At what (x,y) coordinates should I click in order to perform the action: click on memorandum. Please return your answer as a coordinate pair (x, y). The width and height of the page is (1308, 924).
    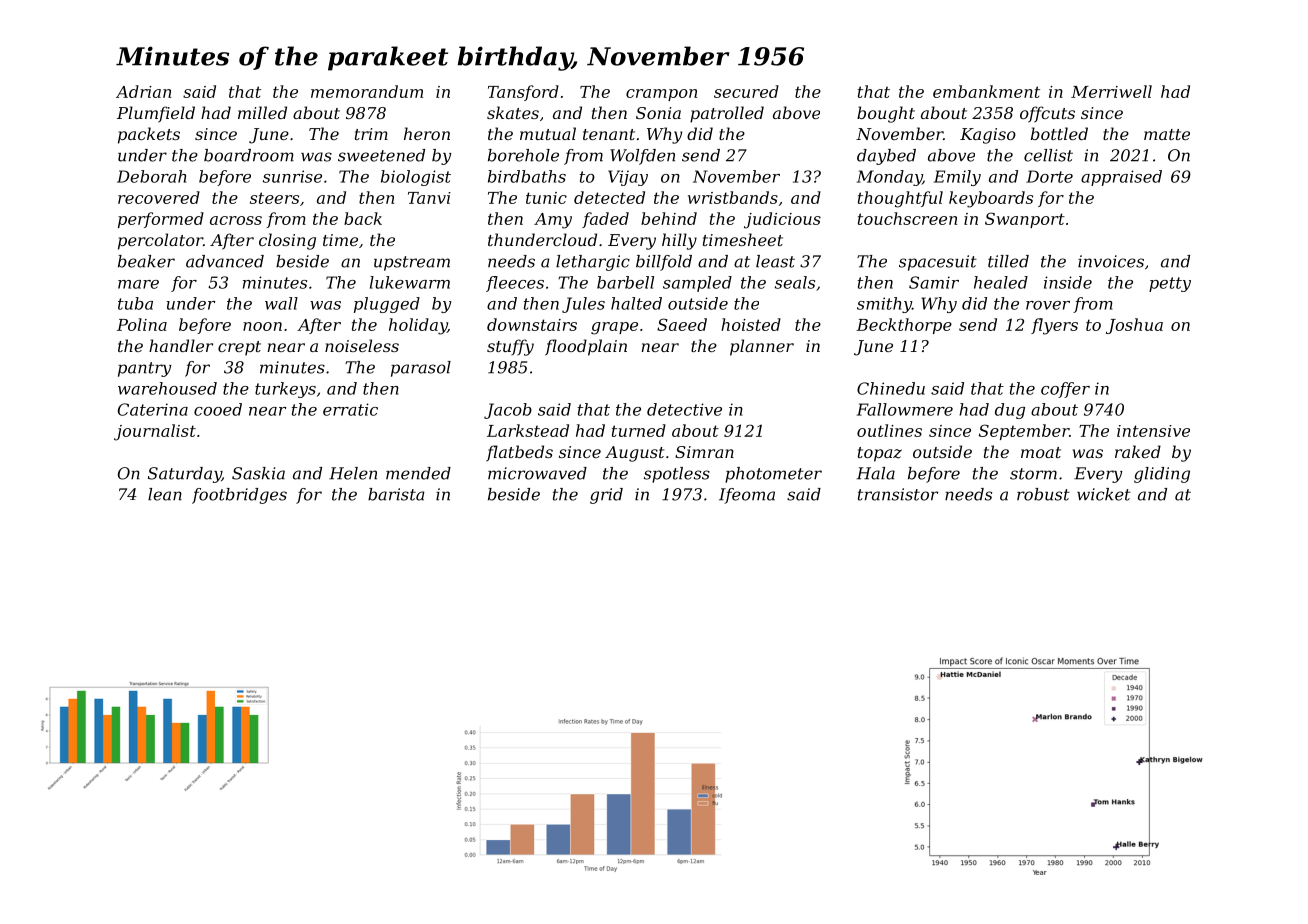
    Looking at the image, I should click on (367, 91).
